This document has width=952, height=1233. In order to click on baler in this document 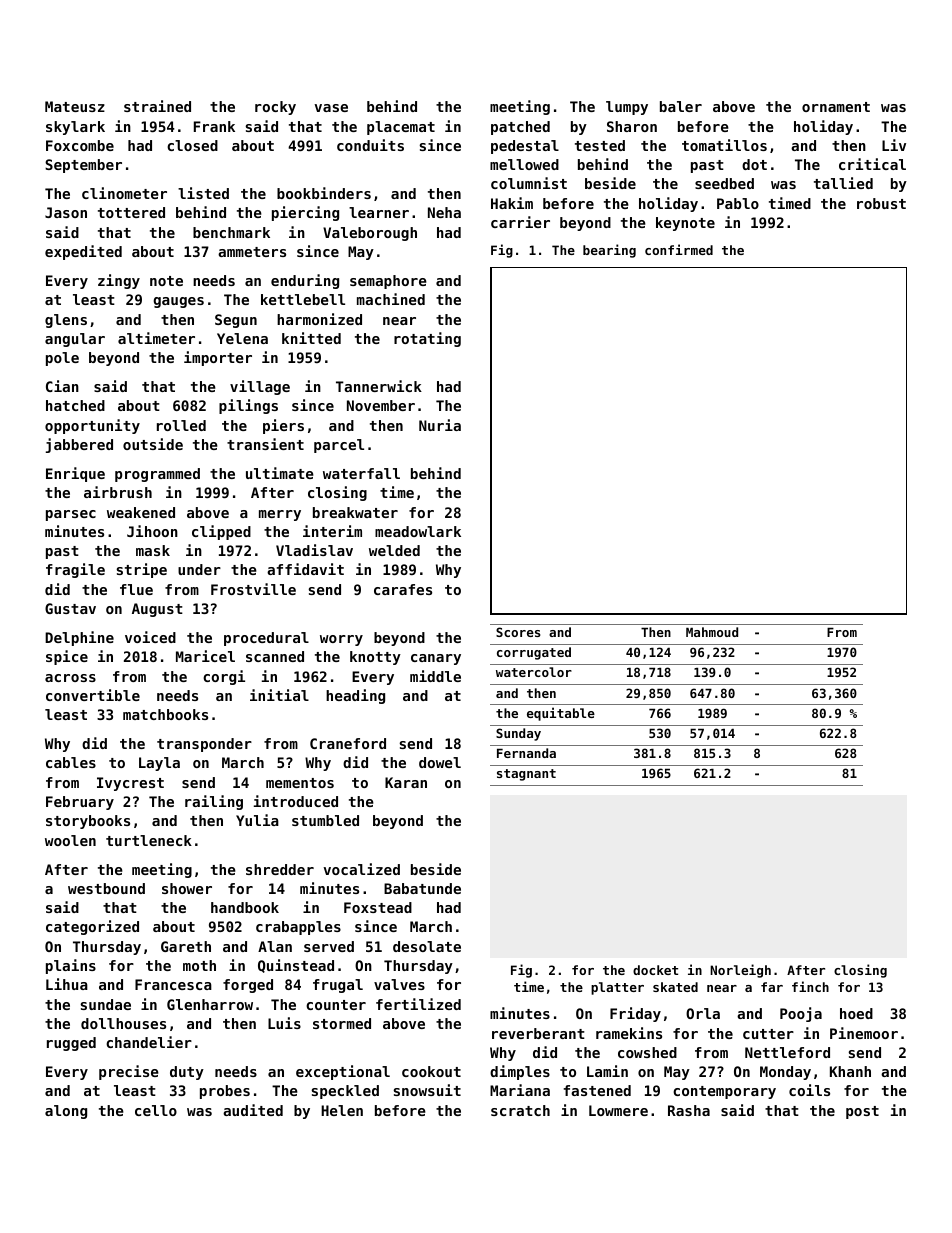, I will do `click(681, 106)`.
